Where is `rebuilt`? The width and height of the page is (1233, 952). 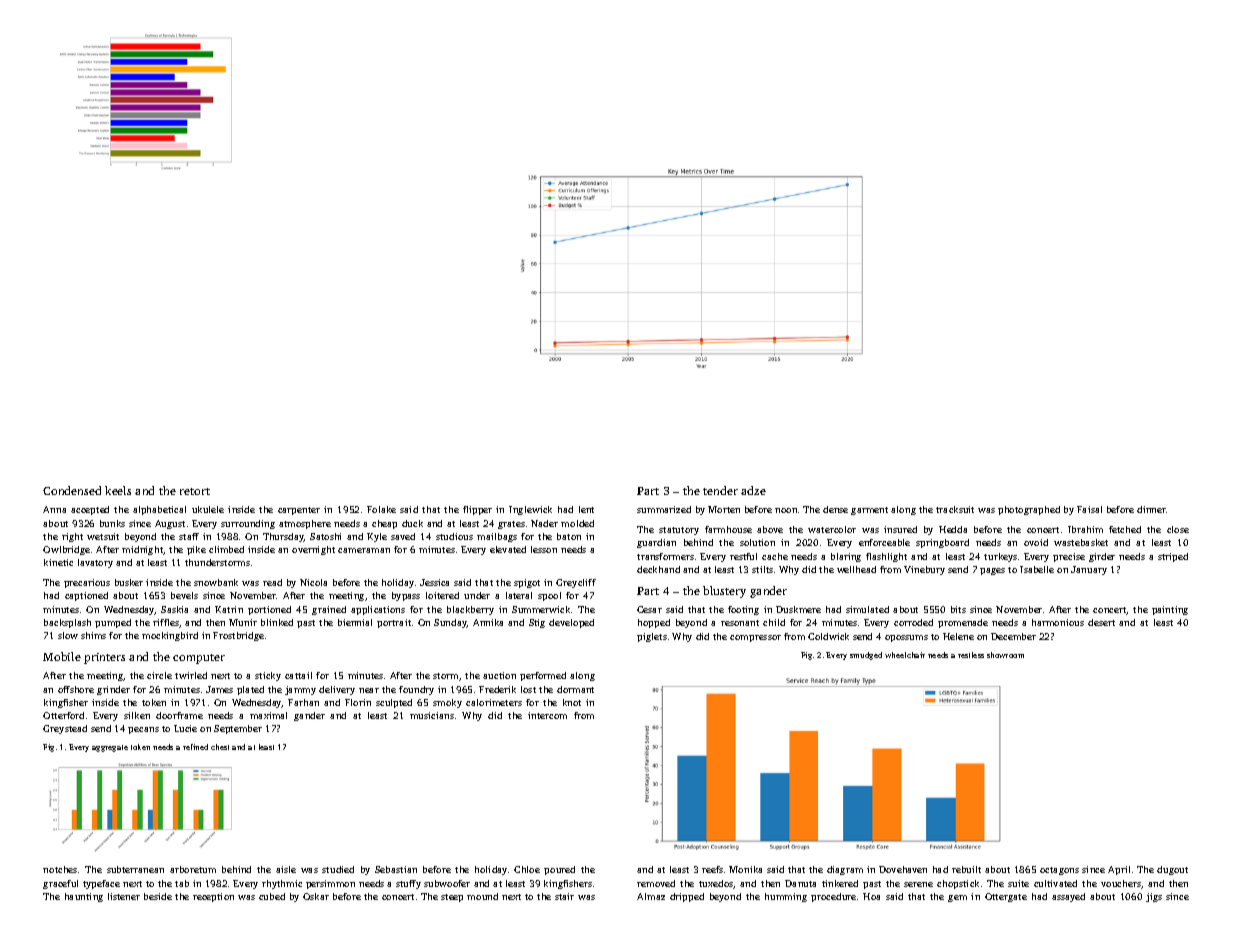
rebuilt is located at coordinates (966, 869).
